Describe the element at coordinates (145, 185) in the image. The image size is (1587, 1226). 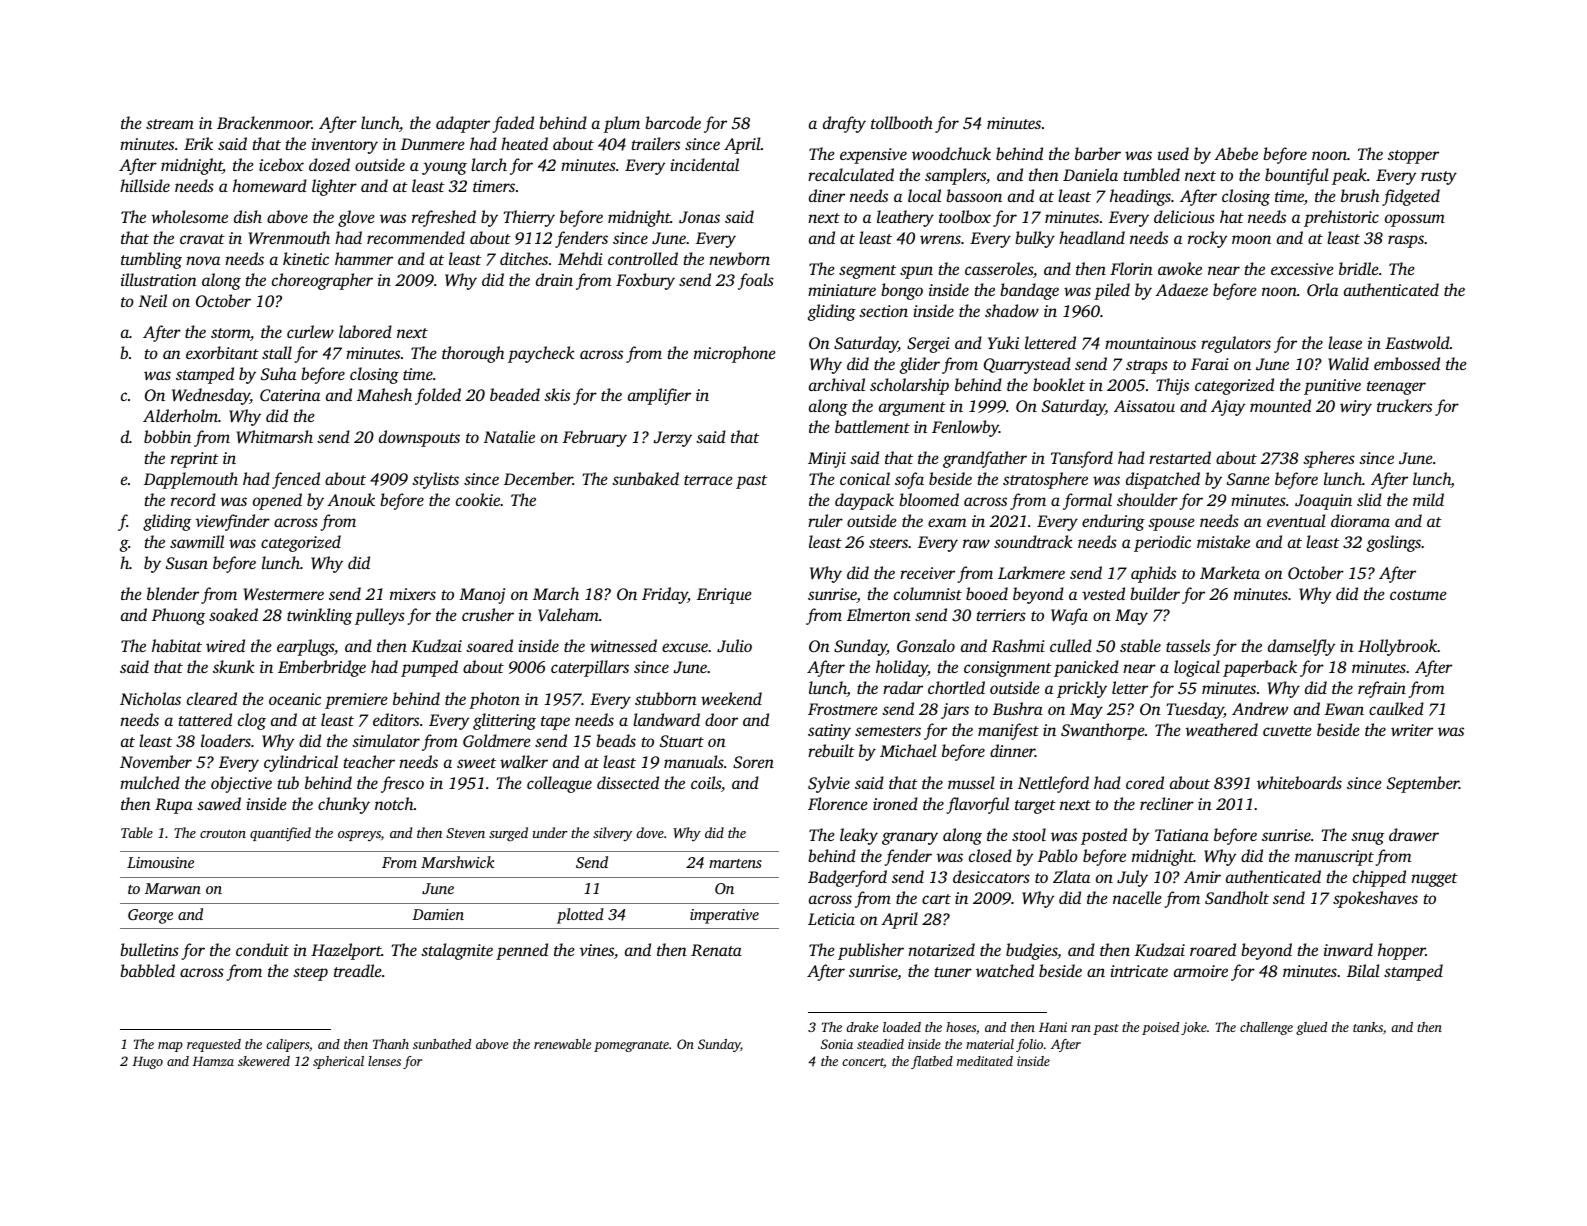
I see `hillside` at that location.
